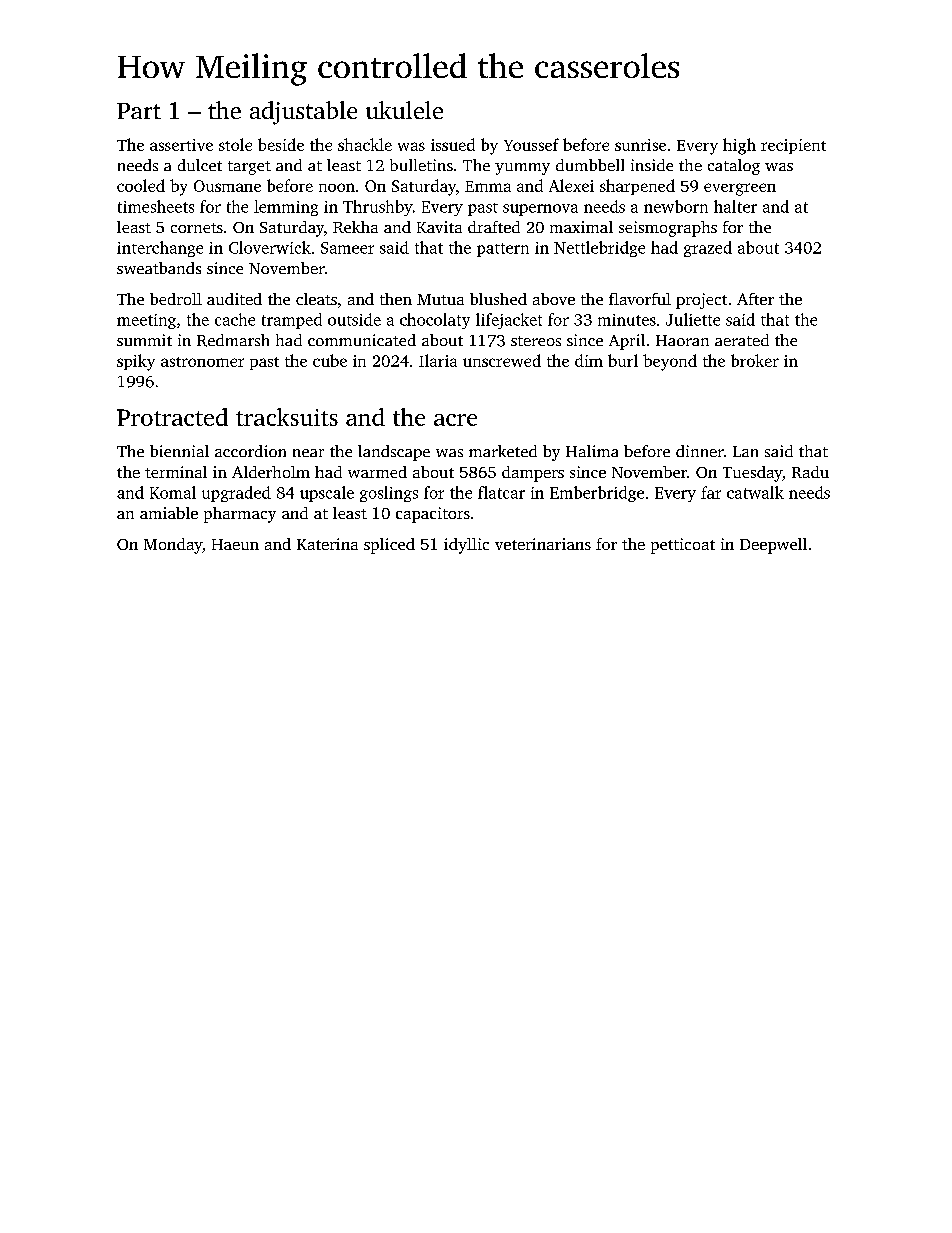 The image size is (952, 1233). Describe the element at coordinates (354, 319) in the screenshot. I see `outside` at that location.
